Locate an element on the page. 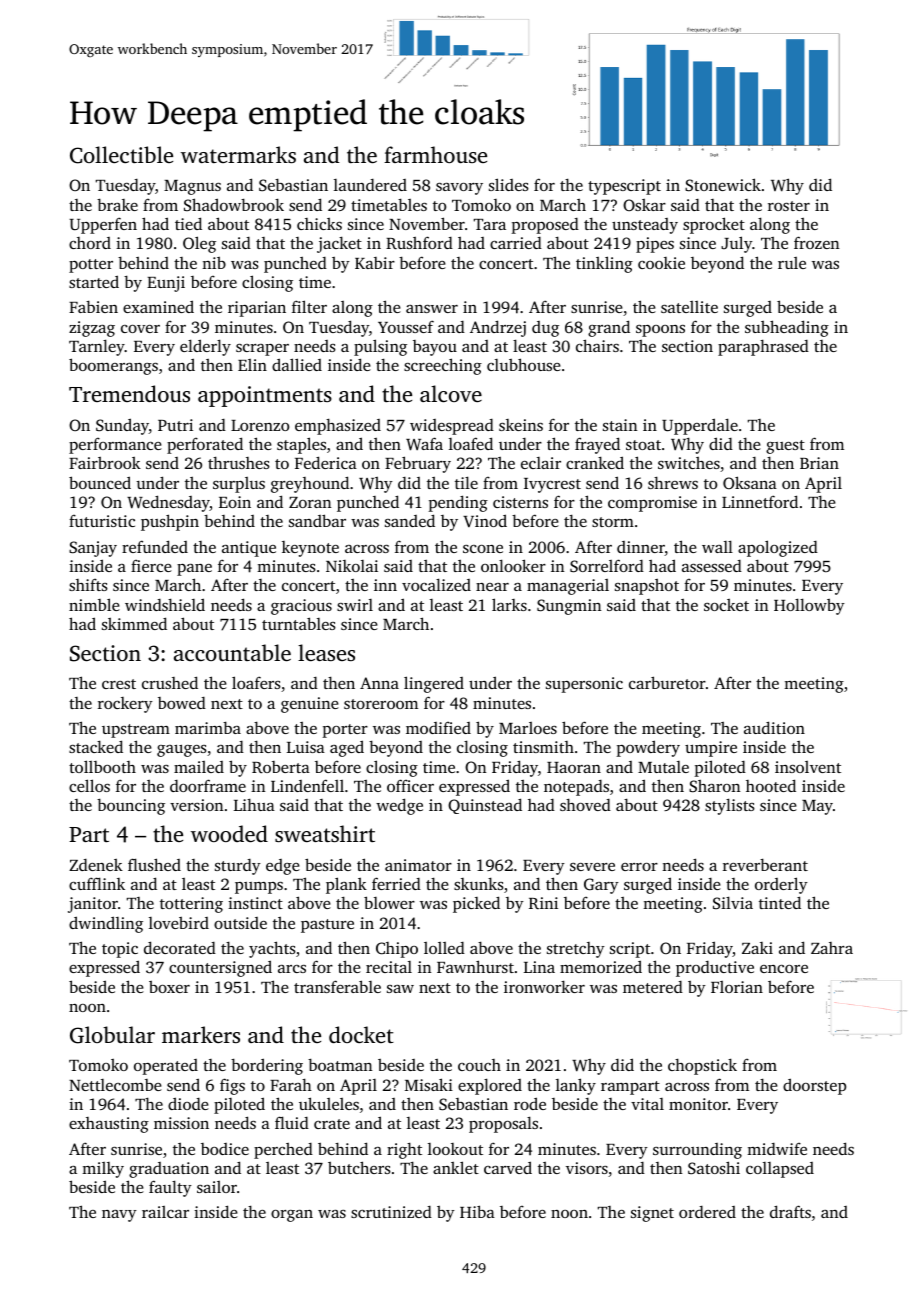  Zahra is located at coordinates (832, 948).
